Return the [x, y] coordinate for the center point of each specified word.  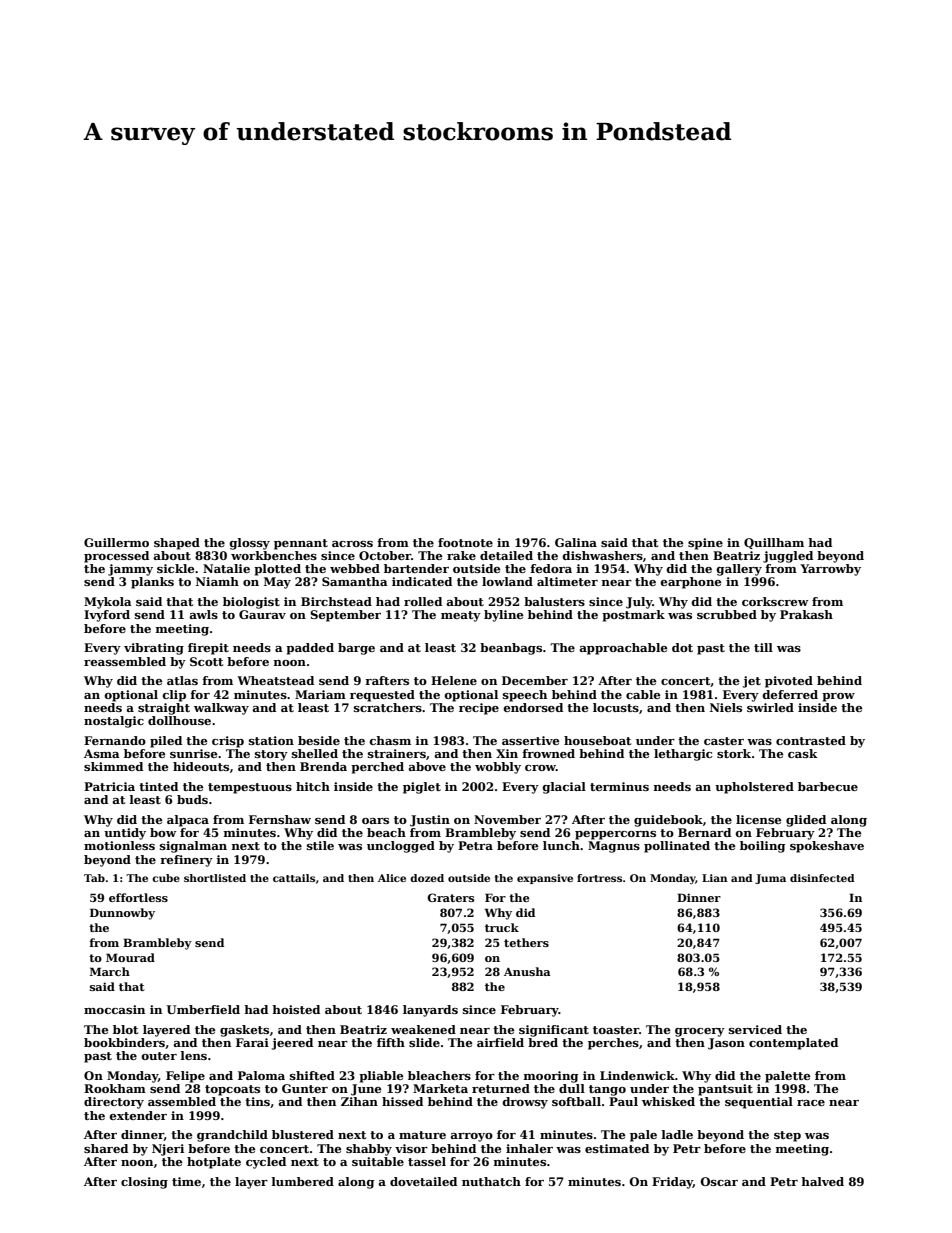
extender [138, 1115]
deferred [790, 694]
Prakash [806, 614]
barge [356, 649]
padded [310, 649]
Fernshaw [280, 819]
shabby [369, 1150]
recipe [479, 709]
